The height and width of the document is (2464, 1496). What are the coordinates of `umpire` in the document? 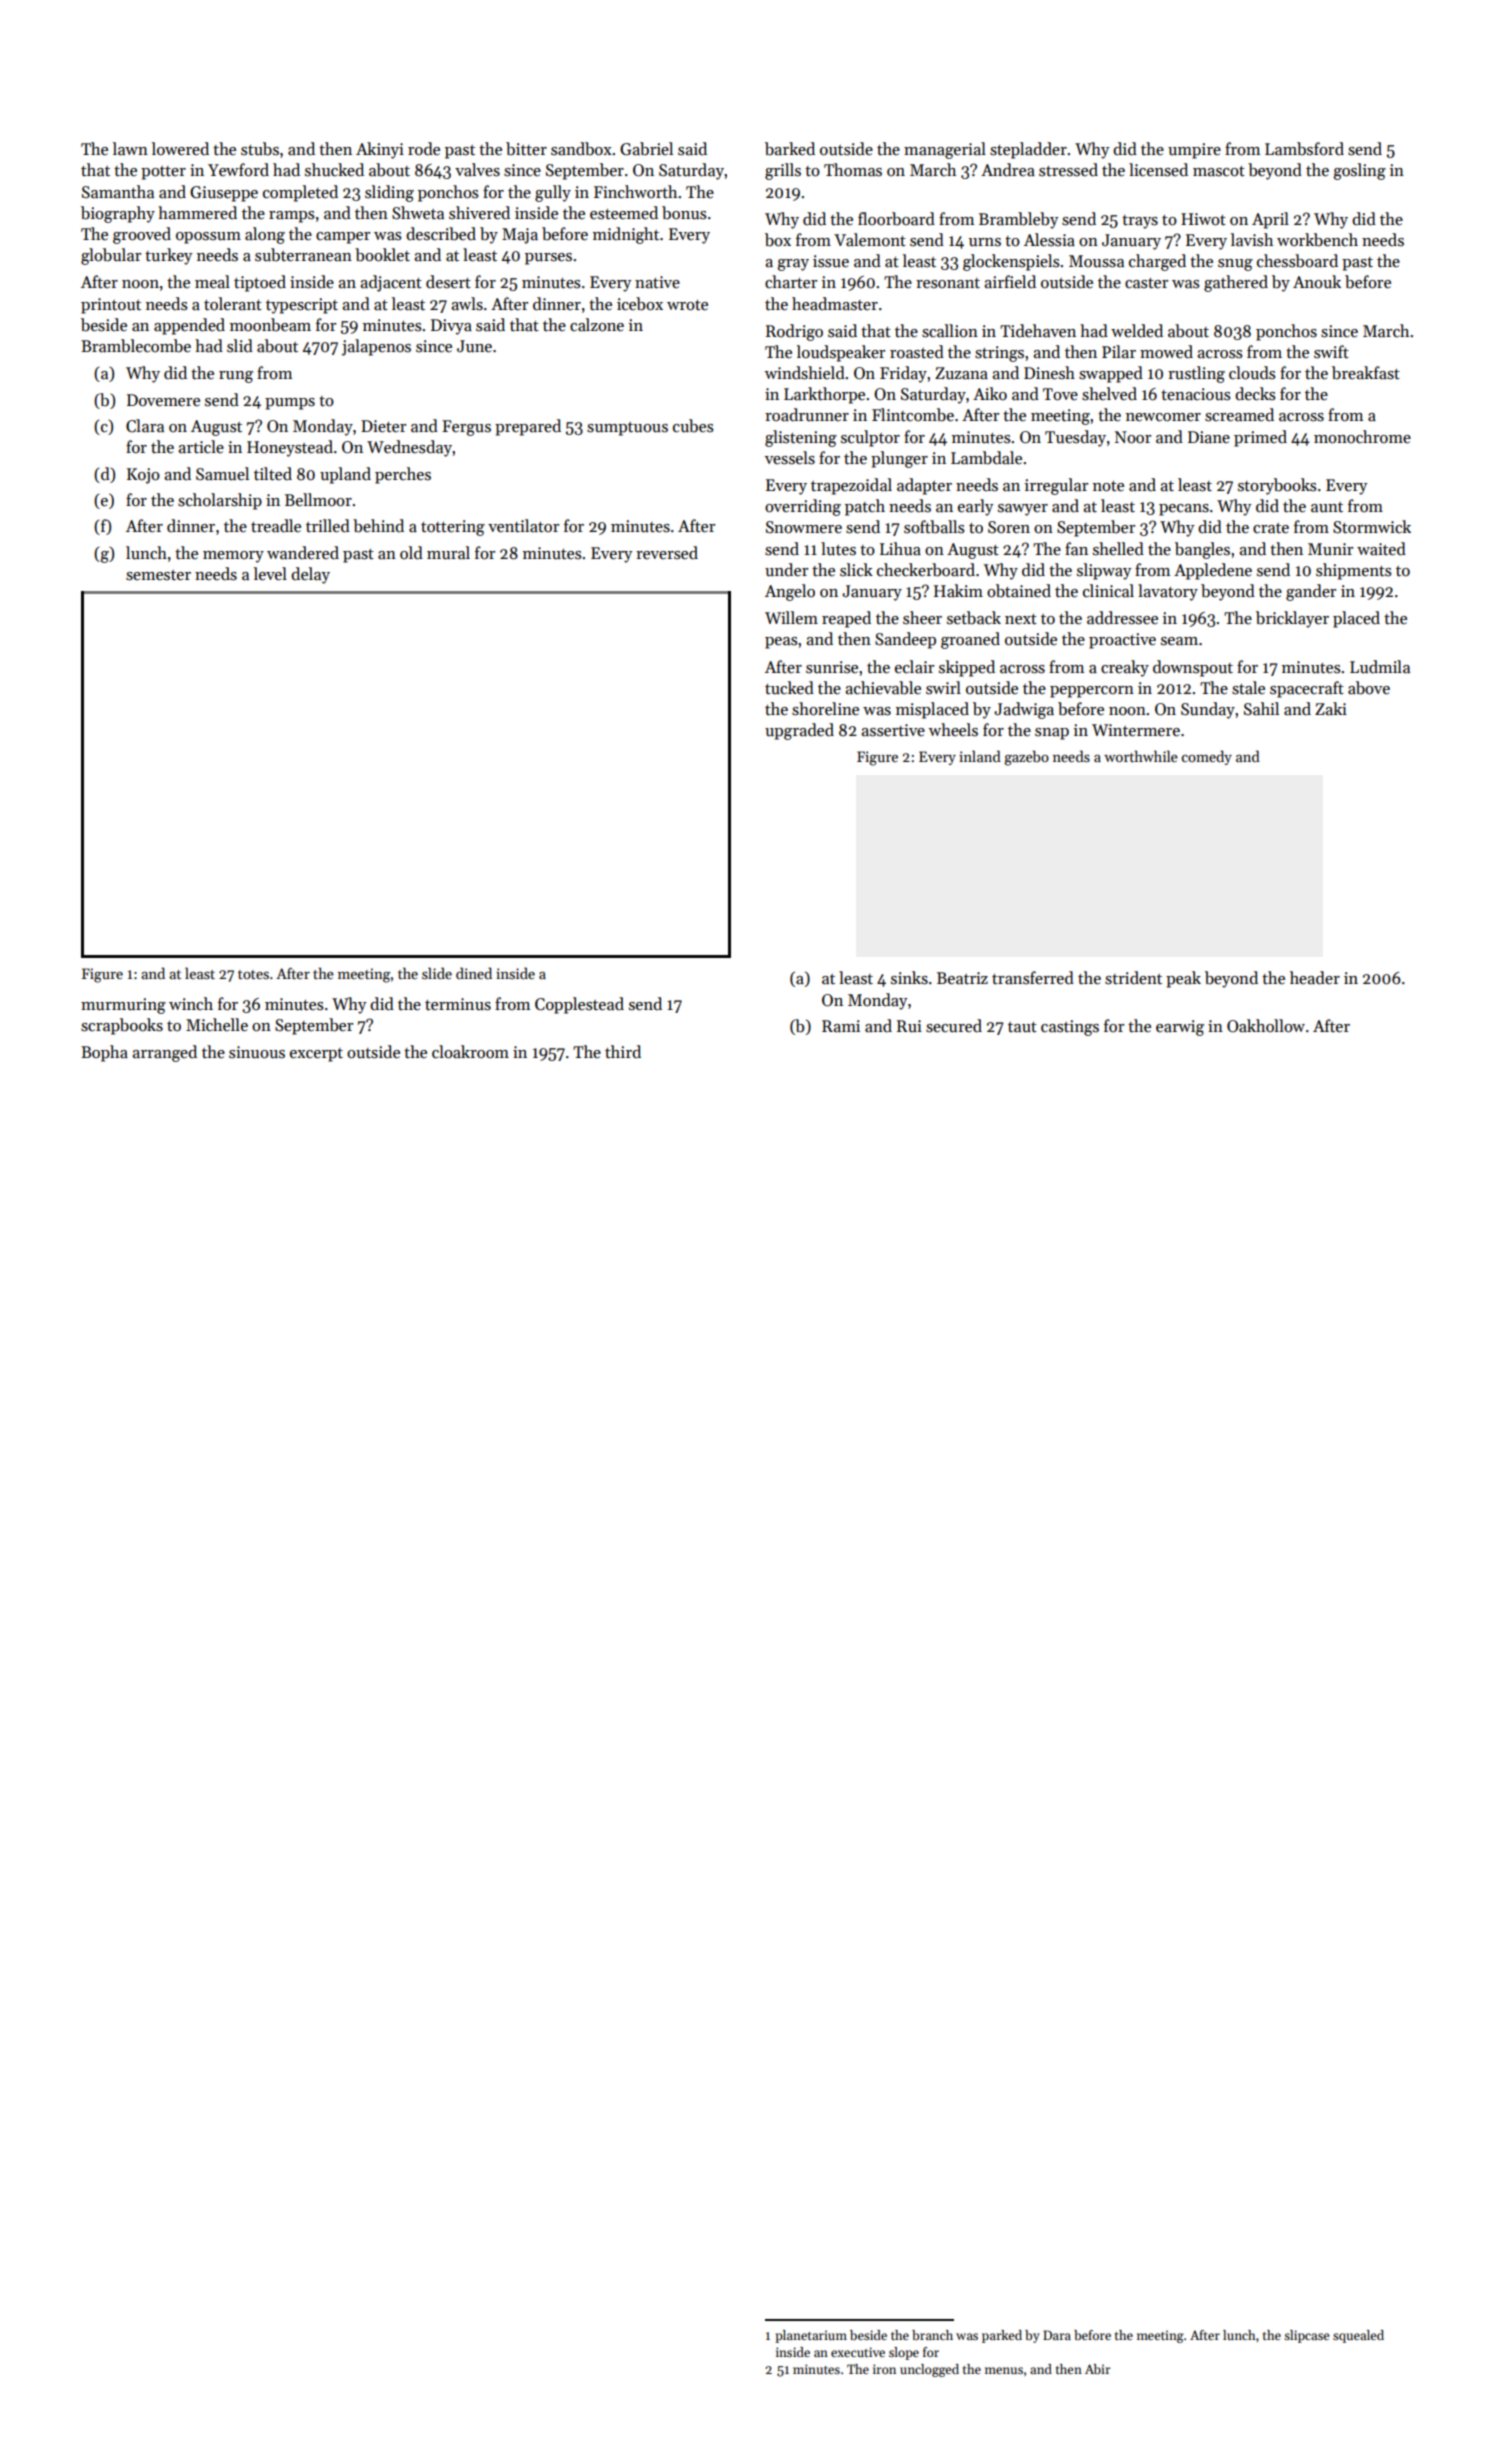 It's located at (1194, 151).
